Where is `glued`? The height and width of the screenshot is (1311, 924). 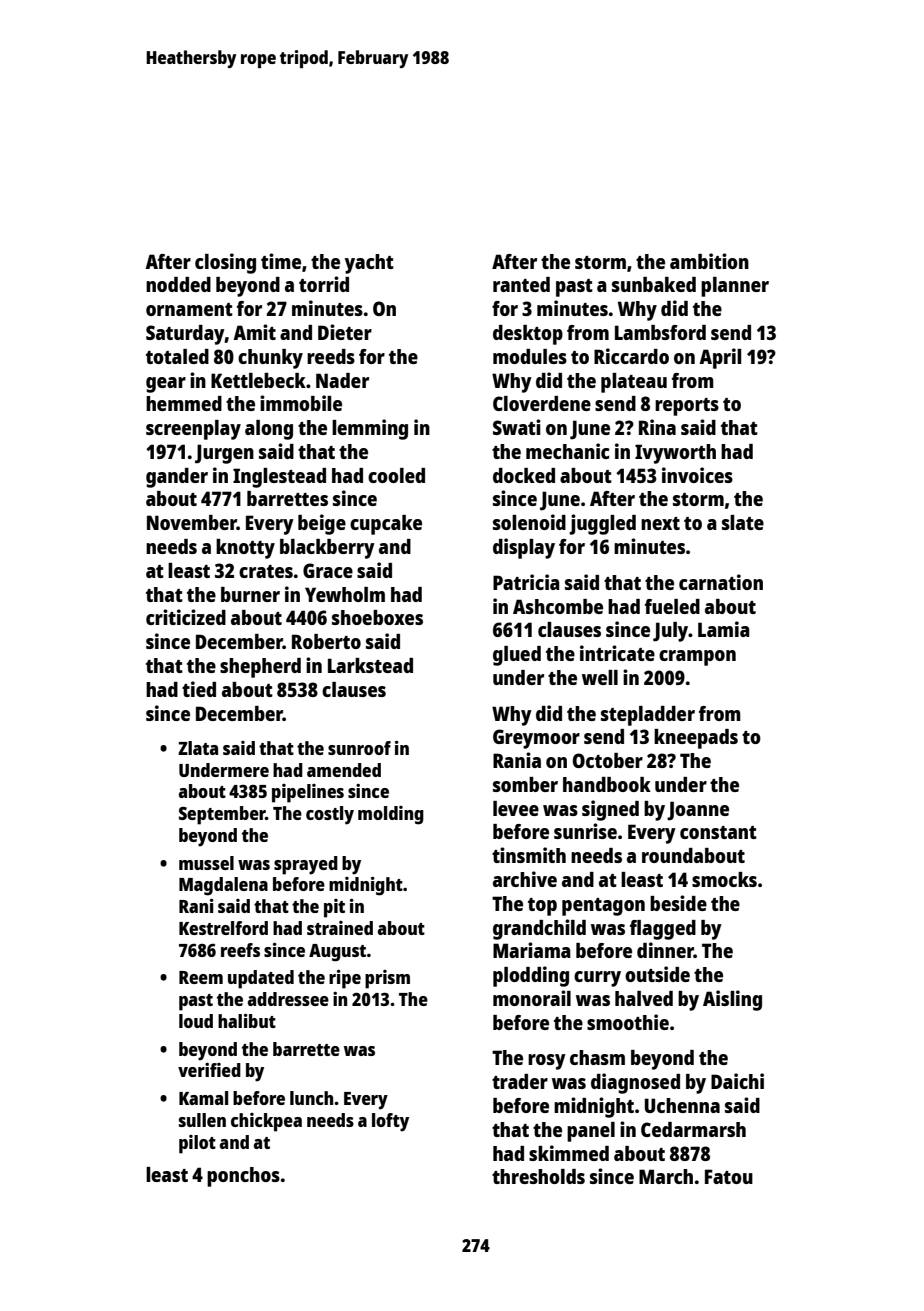
glued is located at coordinates (517, 656).
